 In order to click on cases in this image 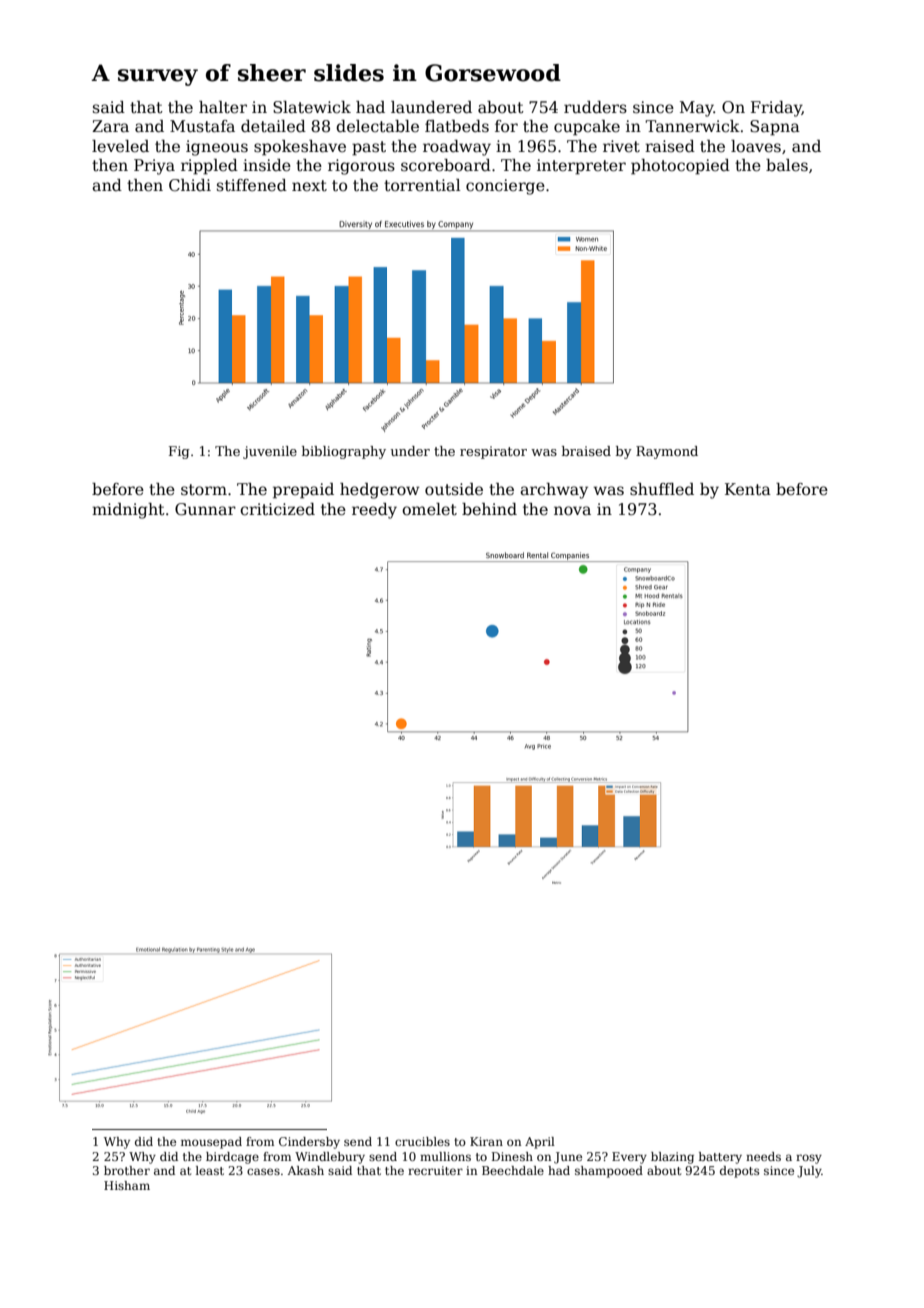, I will do `click(263, 1171)`.
